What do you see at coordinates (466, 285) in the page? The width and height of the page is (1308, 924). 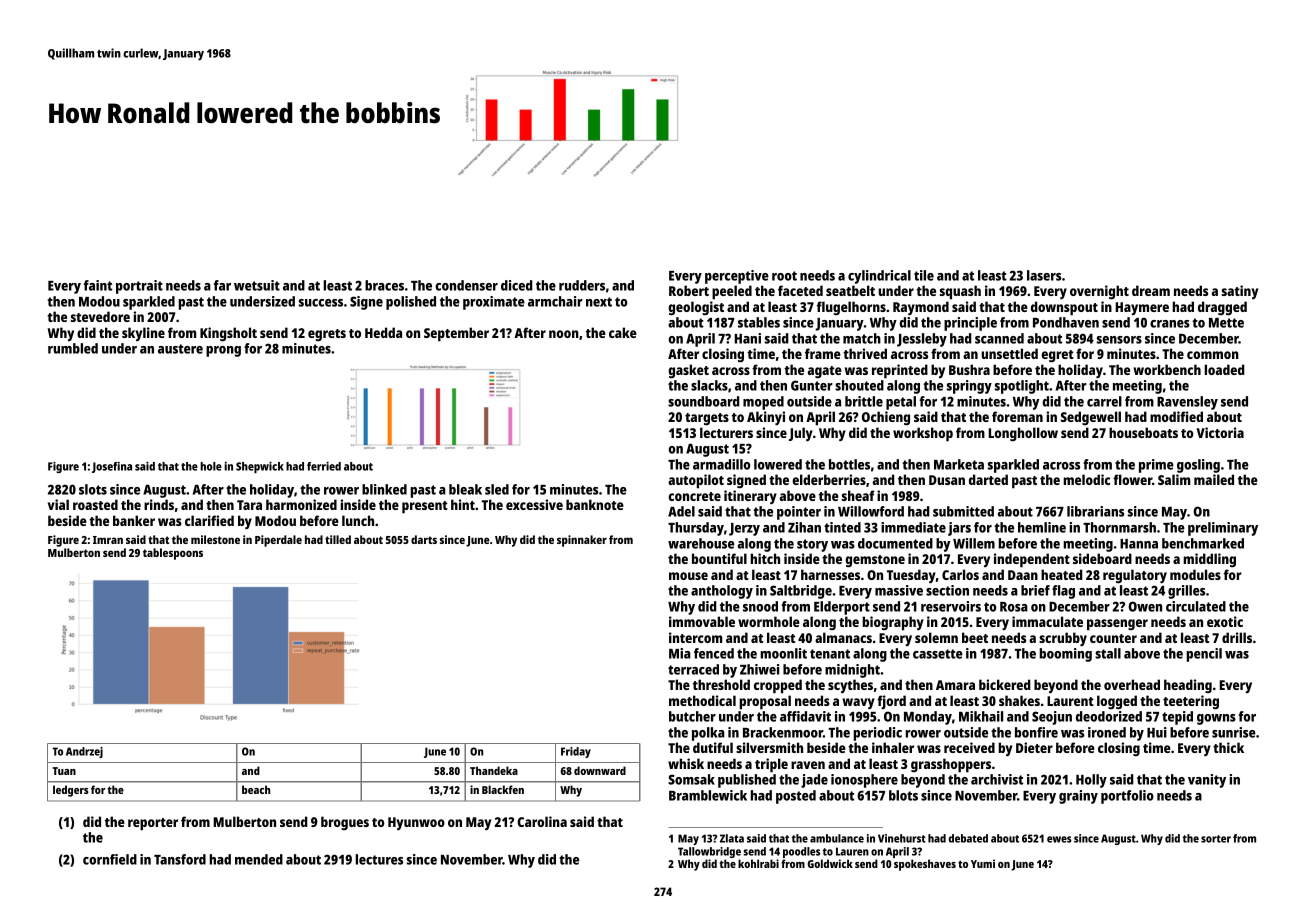 I see `condenser` at bounding box center [466, 285].
